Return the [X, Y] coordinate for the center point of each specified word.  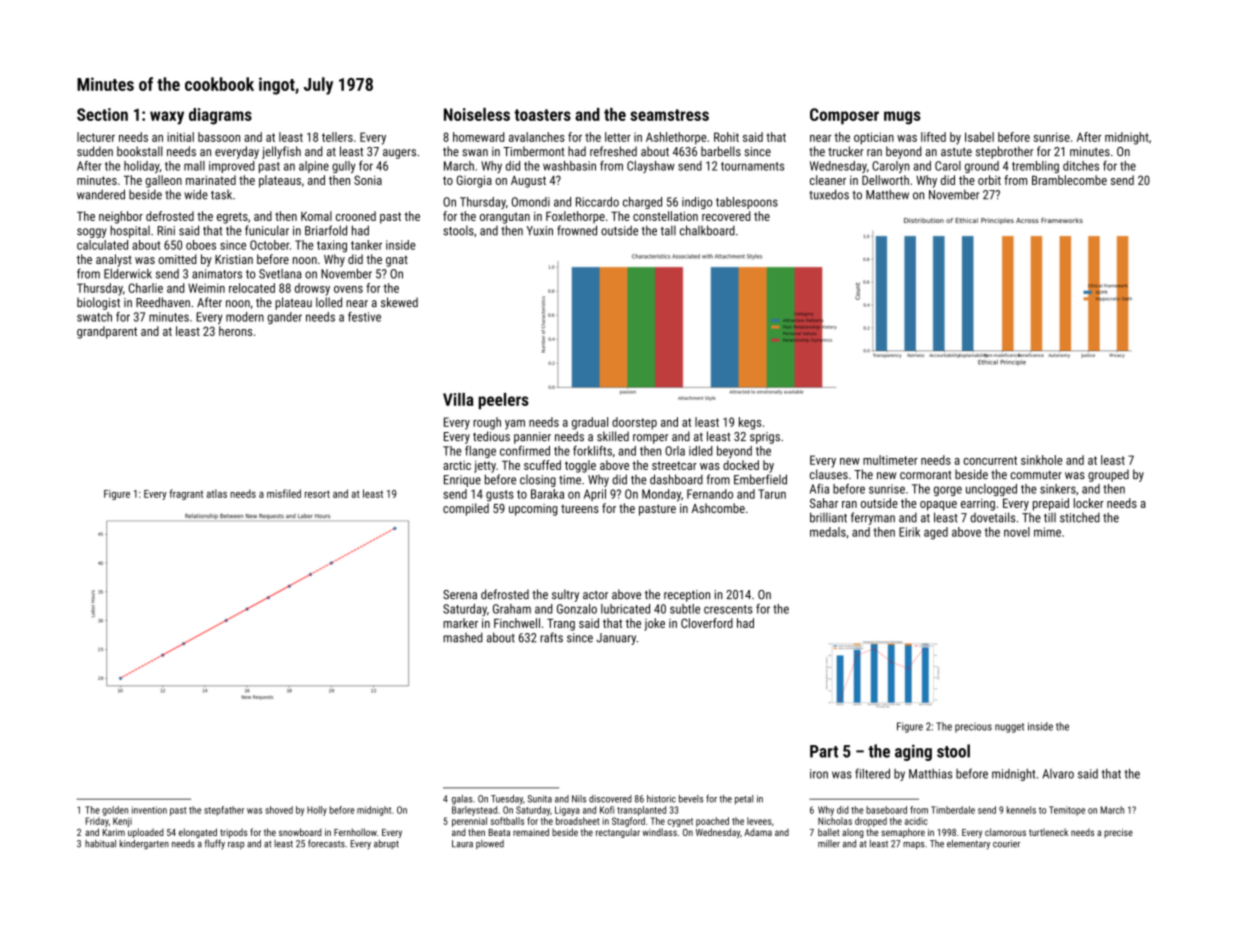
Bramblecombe [1069, 180]
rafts [551, 637]
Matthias [930, 774]
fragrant [186, 494]
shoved [279, 810]
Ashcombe [718, 508]
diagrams [220, 116]
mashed [462, 637]
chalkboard [707, 230]
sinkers [1058, 489]
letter [618, 137]
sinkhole [1041, 460]
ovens [348, 289]
